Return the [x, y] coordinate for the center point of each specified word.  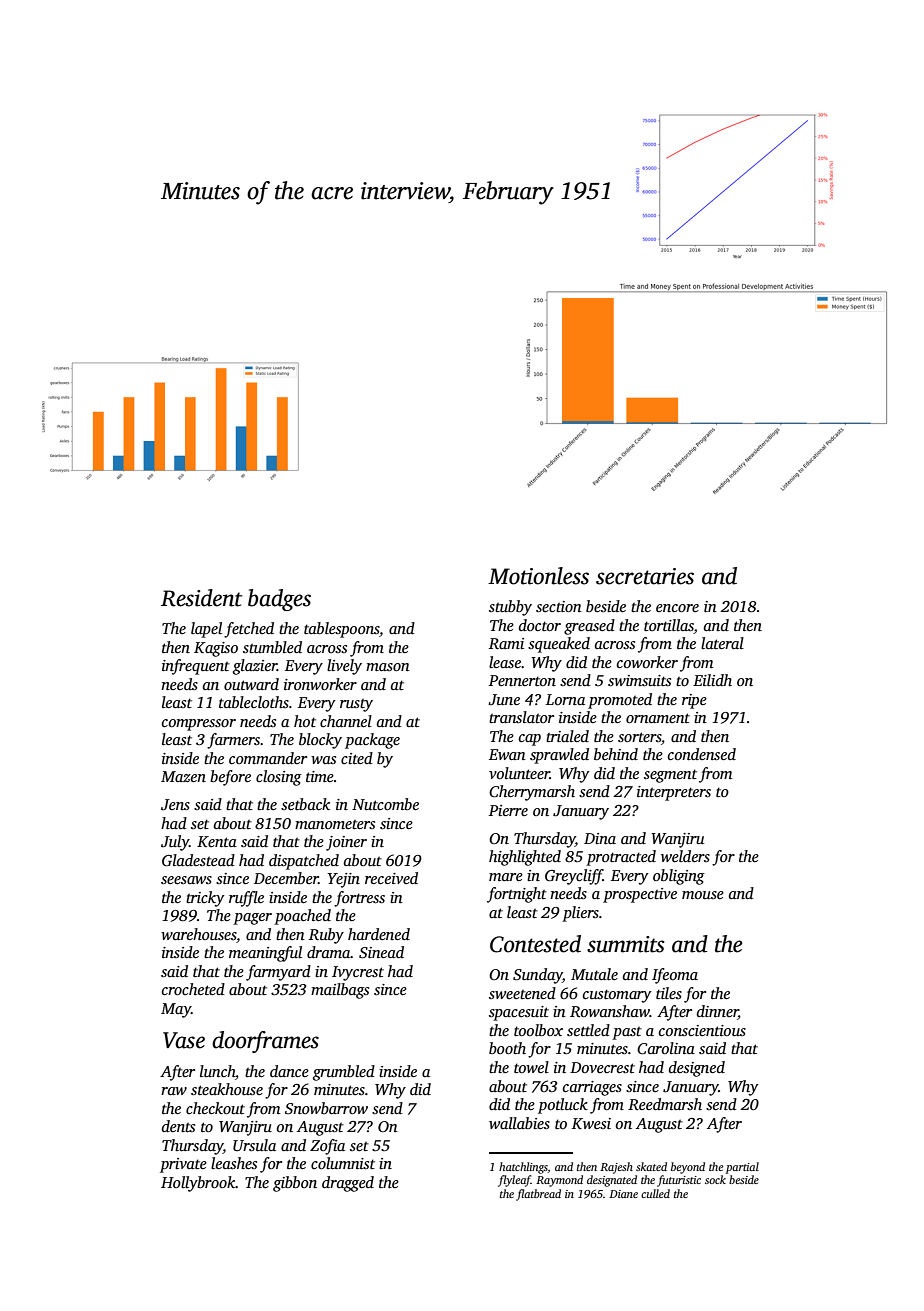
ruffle [246, 899]
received [391, 878]
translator [521, 717]
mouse [703, 895]
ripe [694, 701]
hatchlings [523, 1168]
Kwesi [591, 1123]
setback [305, 804]
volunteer [519, 773]
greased [589, 627]
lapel [206, 630]
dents [178, 1126]
